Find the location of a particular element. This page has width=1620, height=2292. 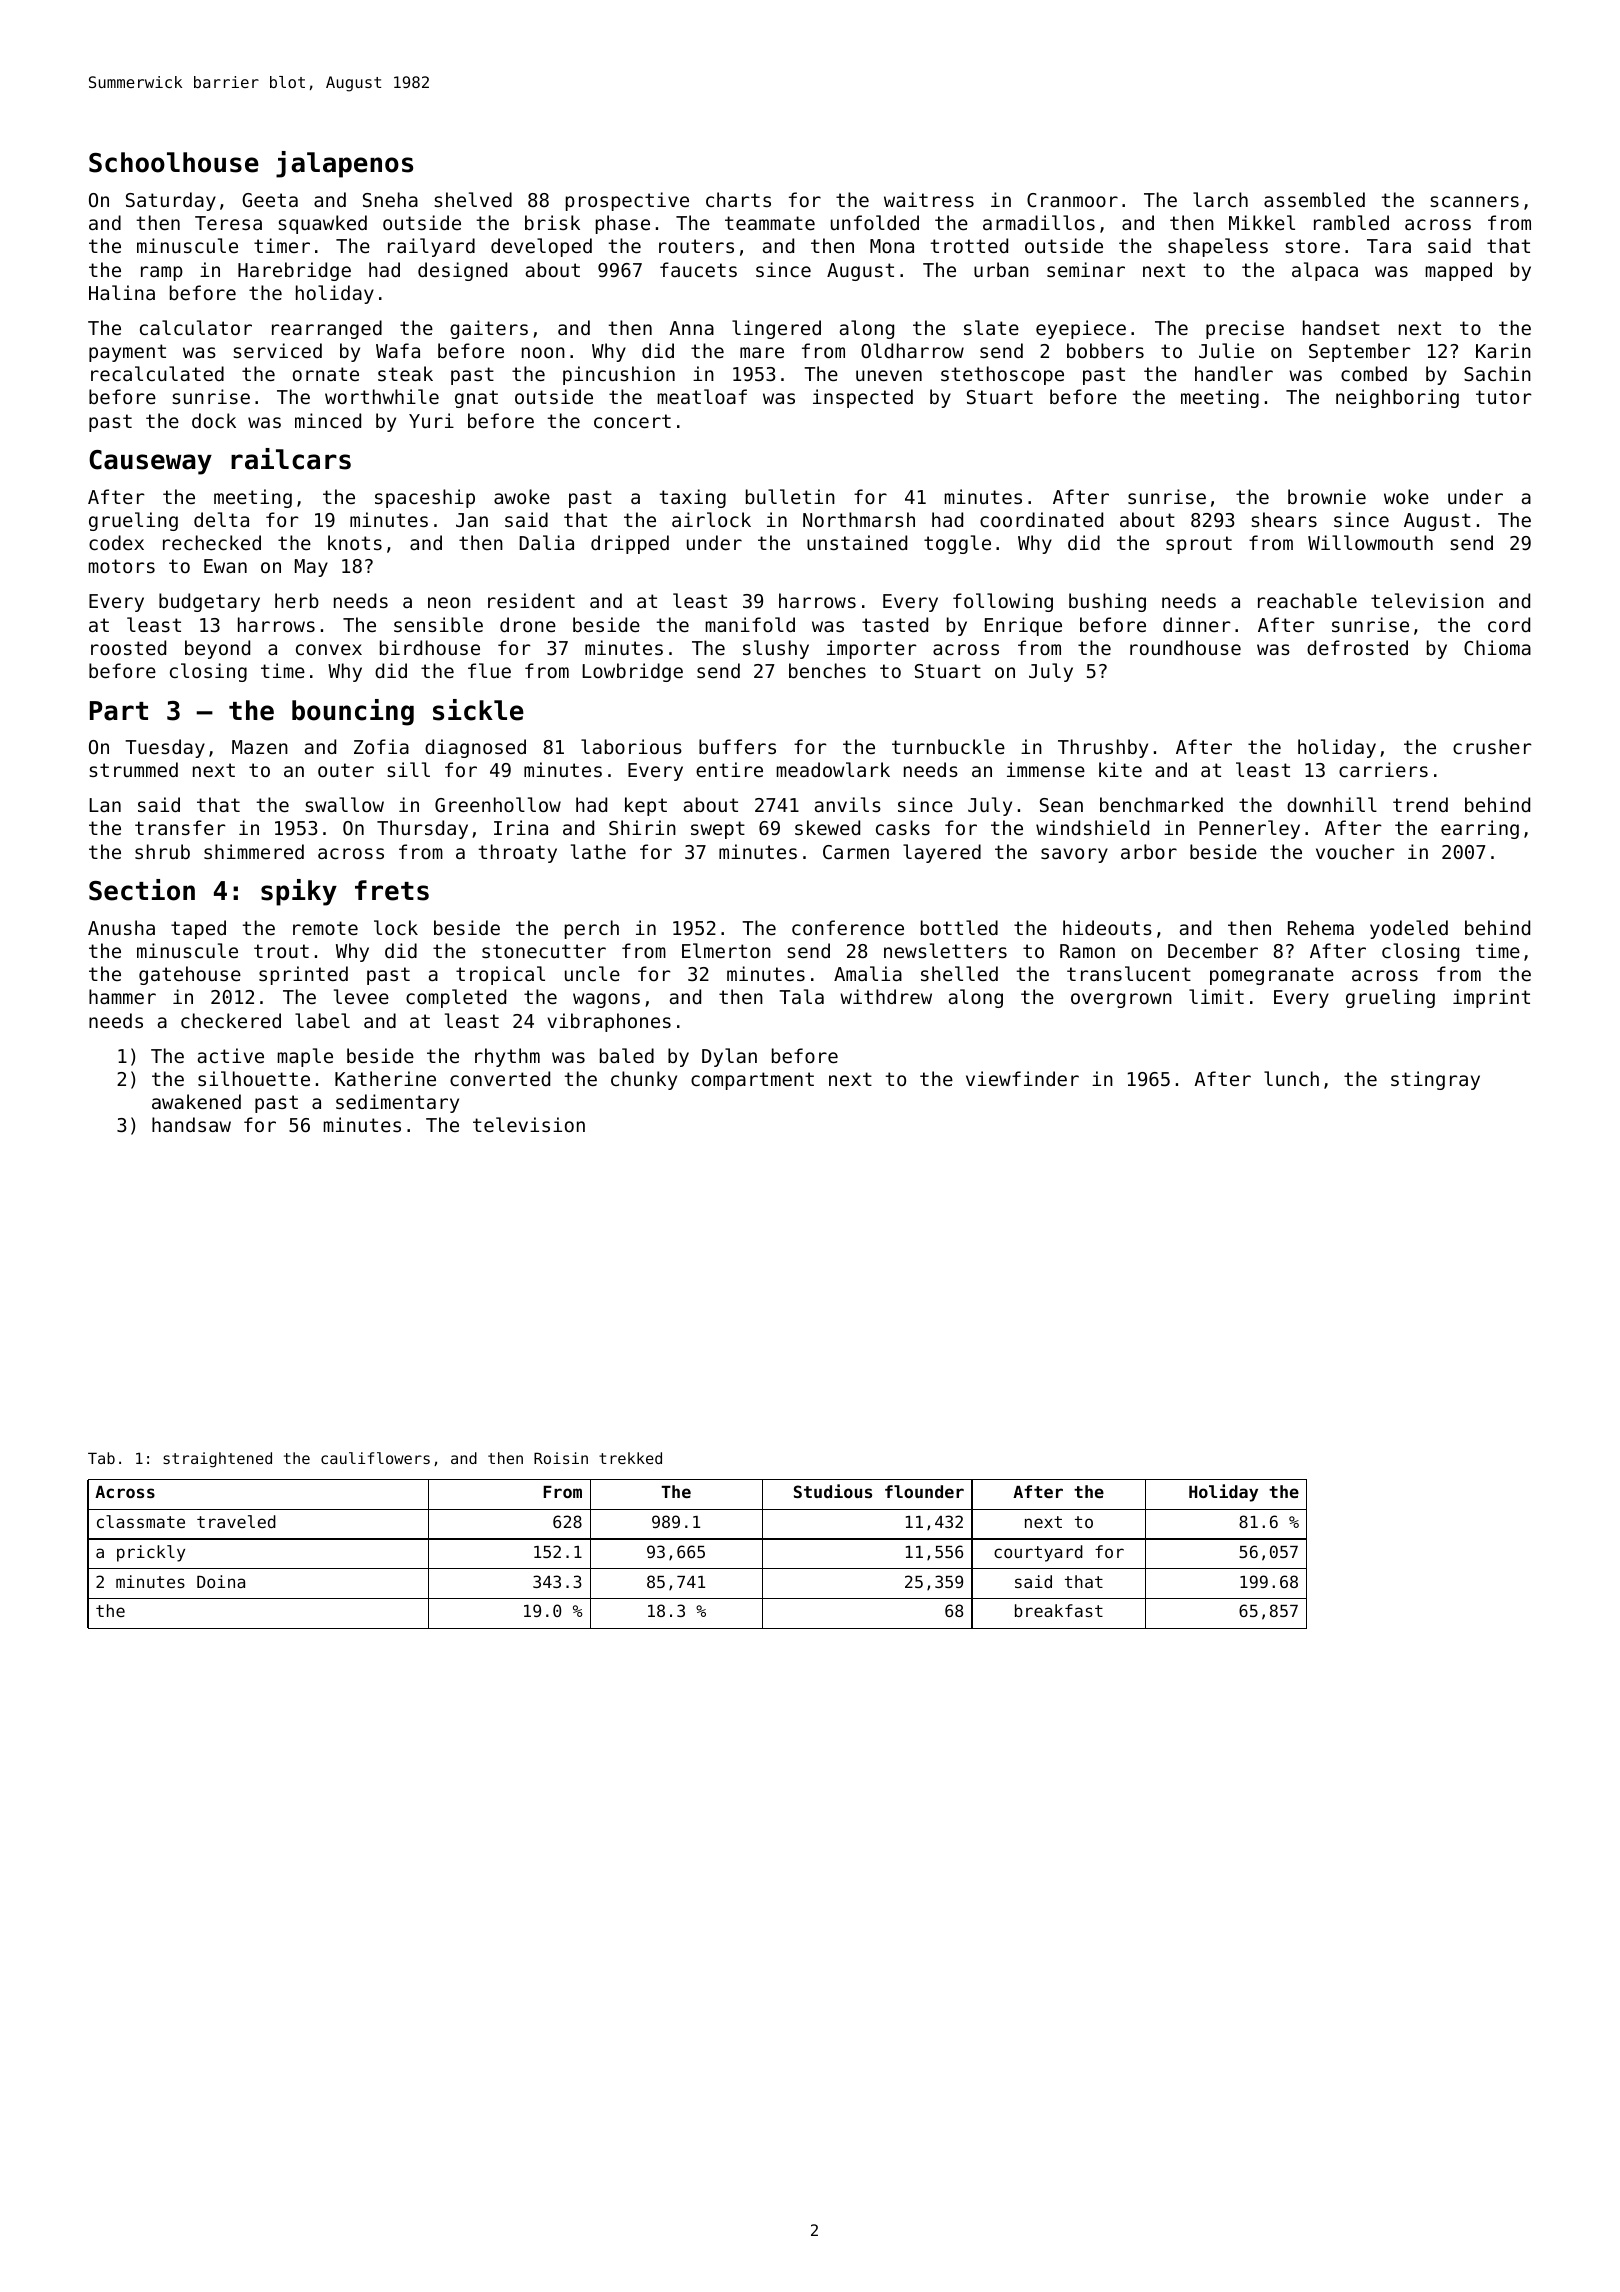

Roisin is located at coordinates (561, 1458).
